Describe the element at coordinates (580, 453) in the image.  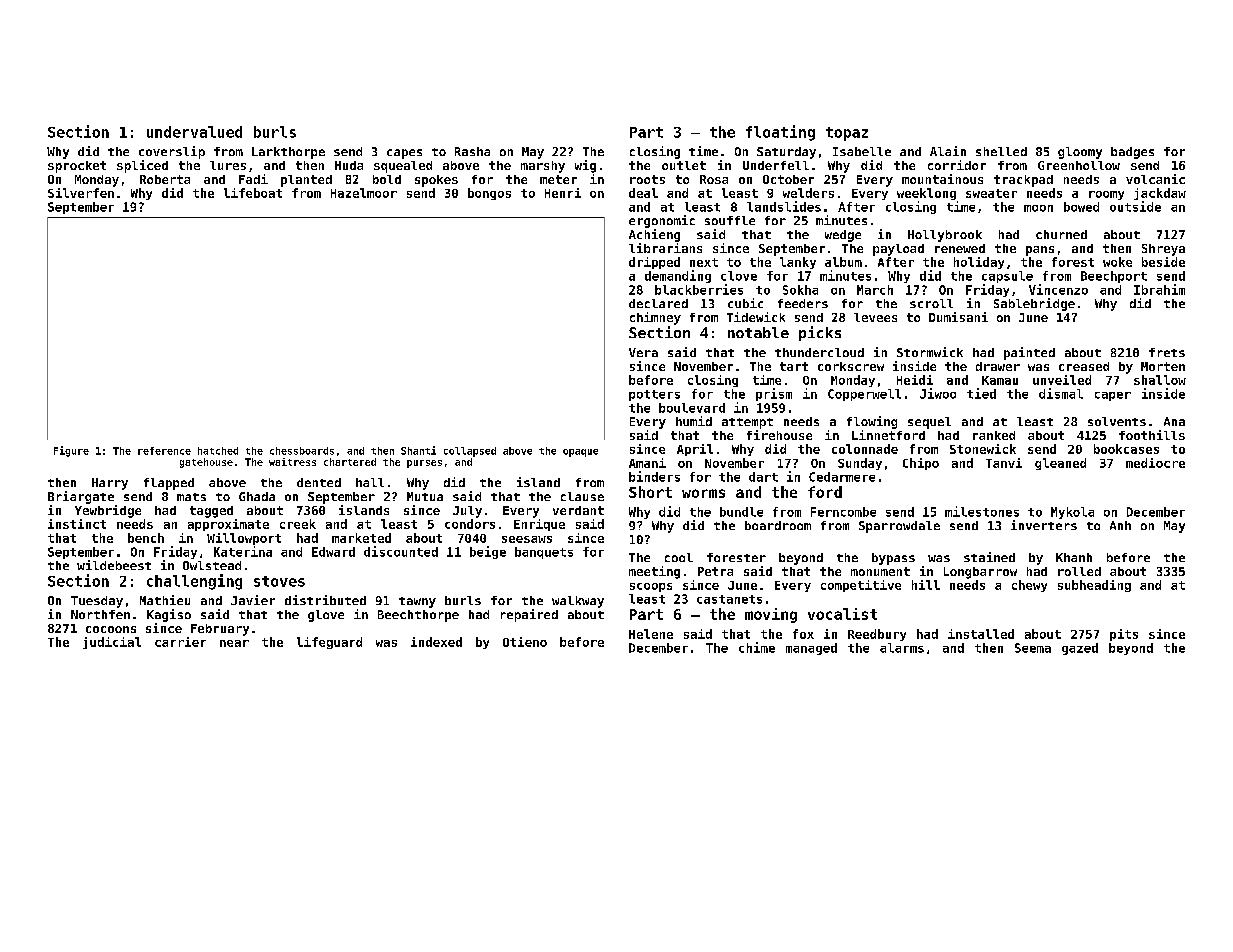
I see `opaque` at that location.
